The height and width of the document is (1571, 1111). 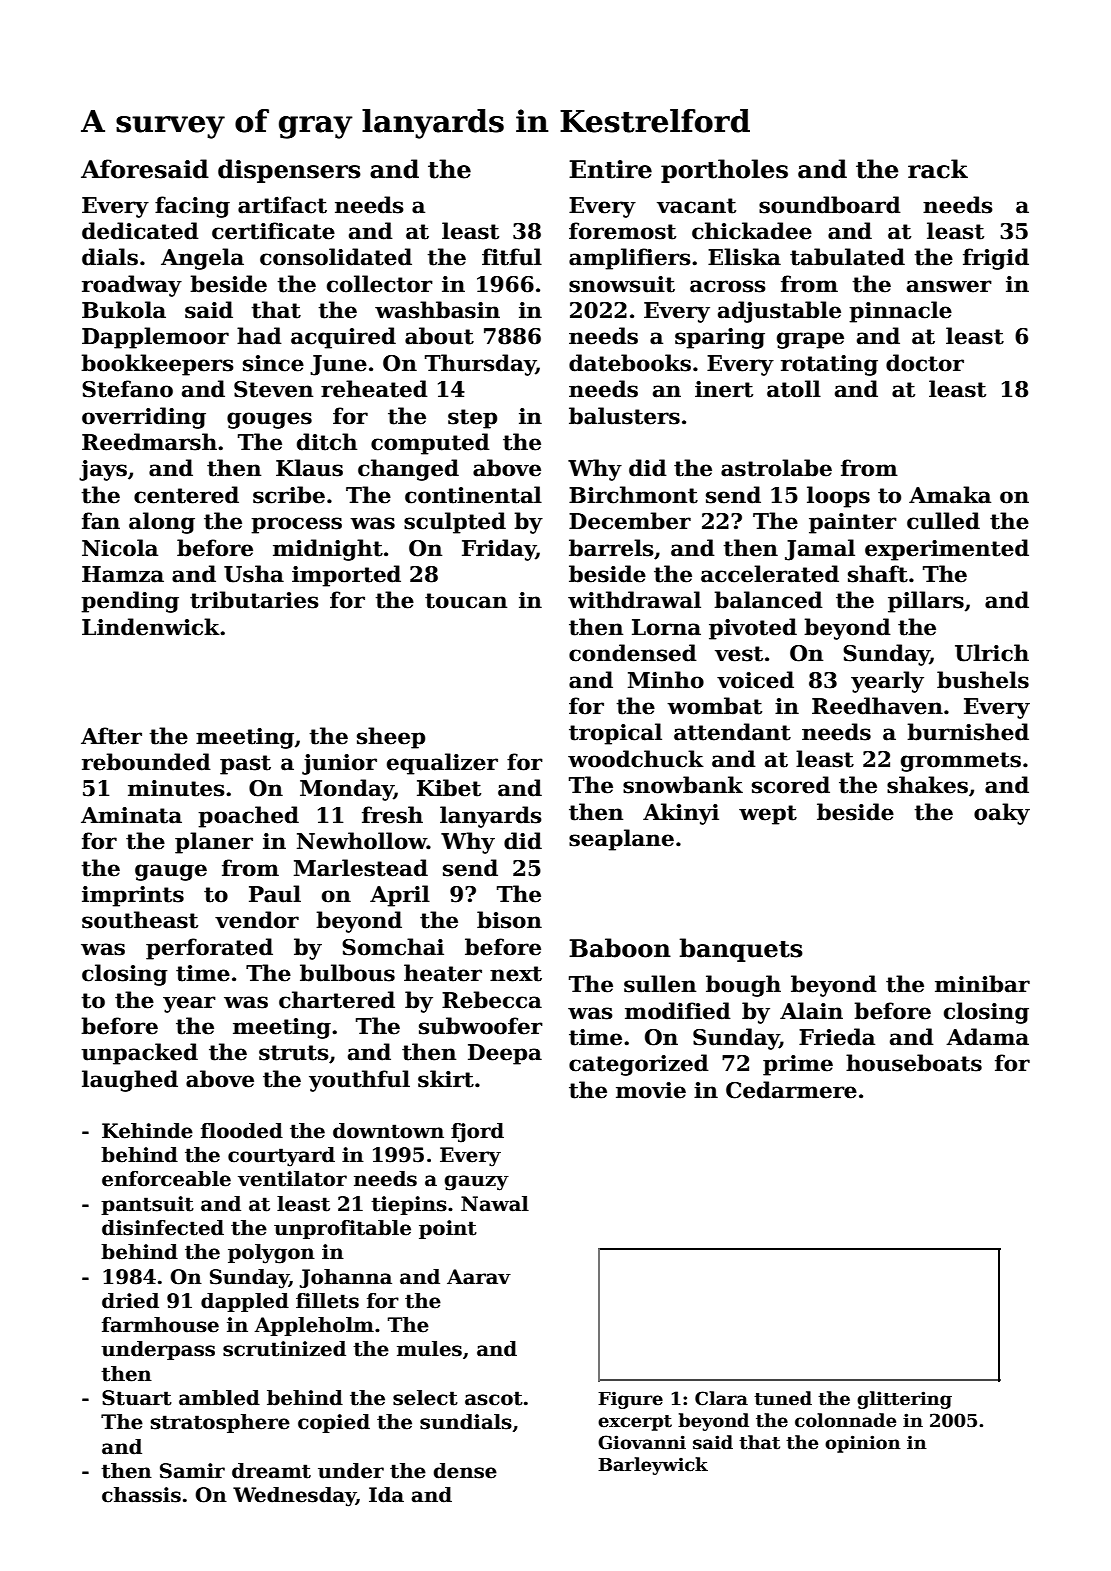 What do you see at coordinates (611, 548) in the document?
I see `barrels` at bounding box center [611, 548].
